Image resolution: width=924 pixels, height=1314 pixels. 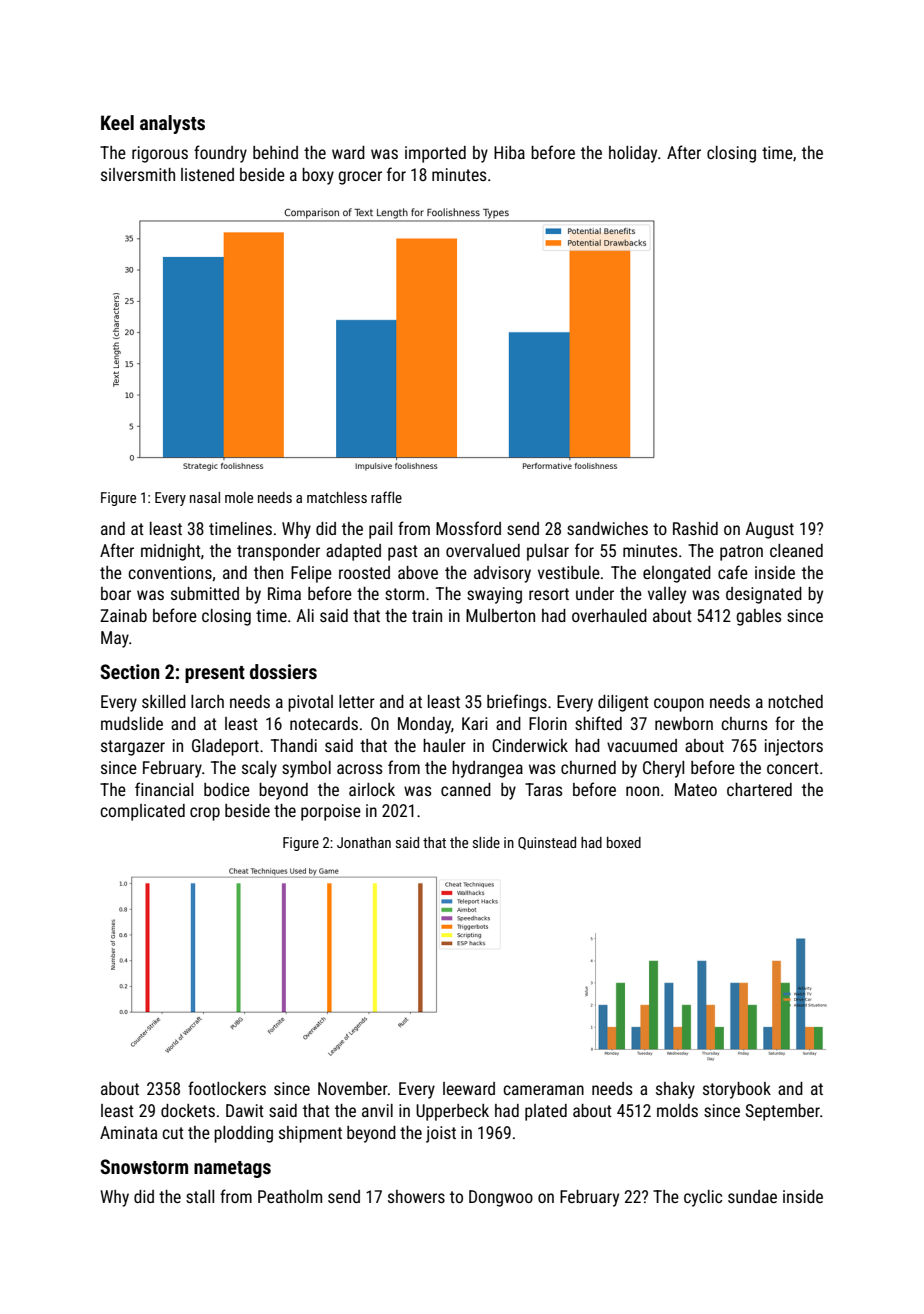 What do you see at coordinates (133, 748) in the screenshot?
I see `stargazer` at bounding box center [133, 748].
